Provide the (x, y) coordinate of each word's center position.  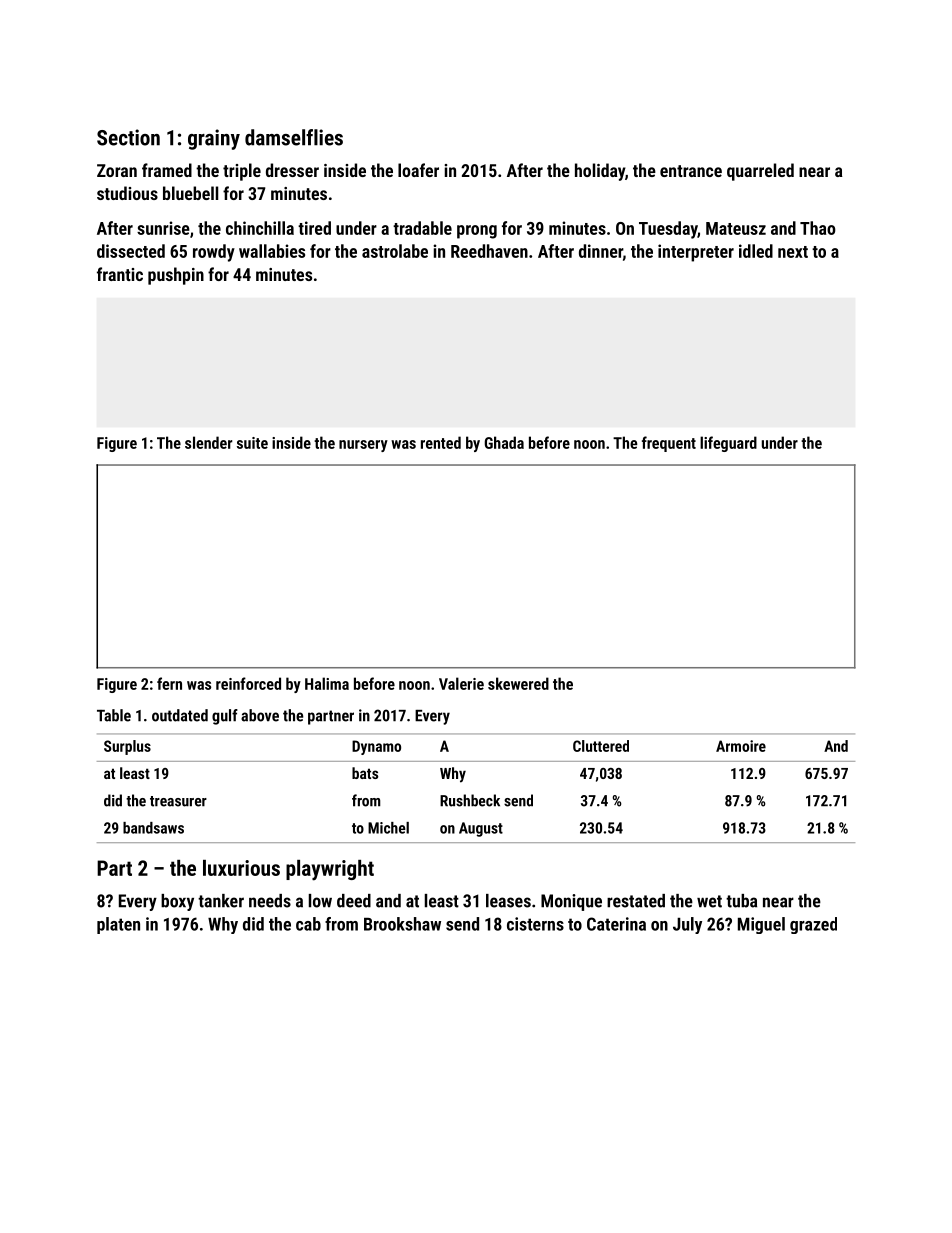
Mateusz (736, 228)
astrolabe (395, 251)
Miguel (761, 925)
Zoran (117, 170)
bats (365, 773)
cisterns (535, 924)
